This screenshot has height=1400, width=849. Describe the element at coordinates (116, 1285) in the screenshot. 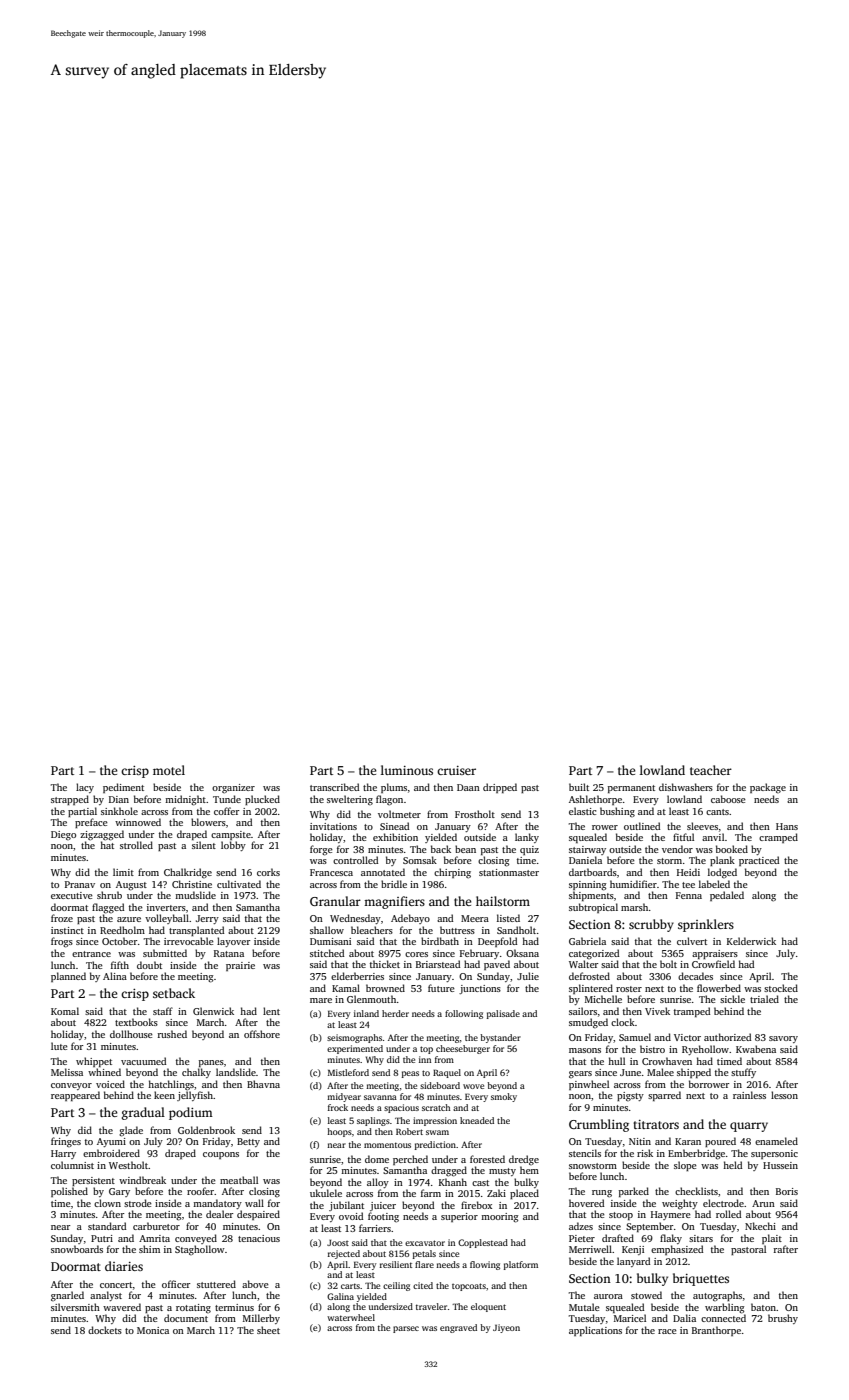

I see `concert` at that location.
